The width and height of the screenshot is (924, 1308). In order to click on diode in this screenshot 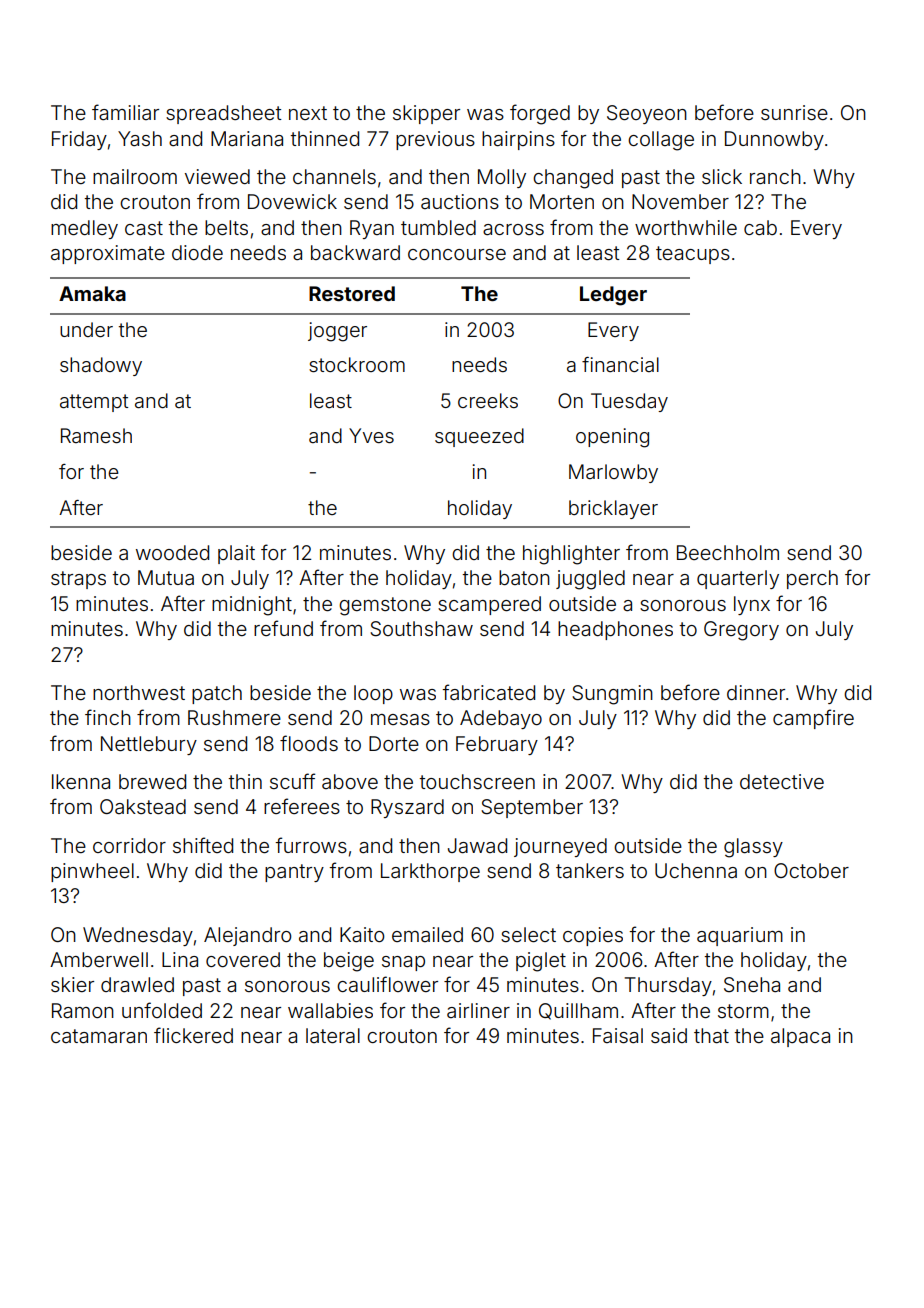, I will do `click(197, 252)`.
